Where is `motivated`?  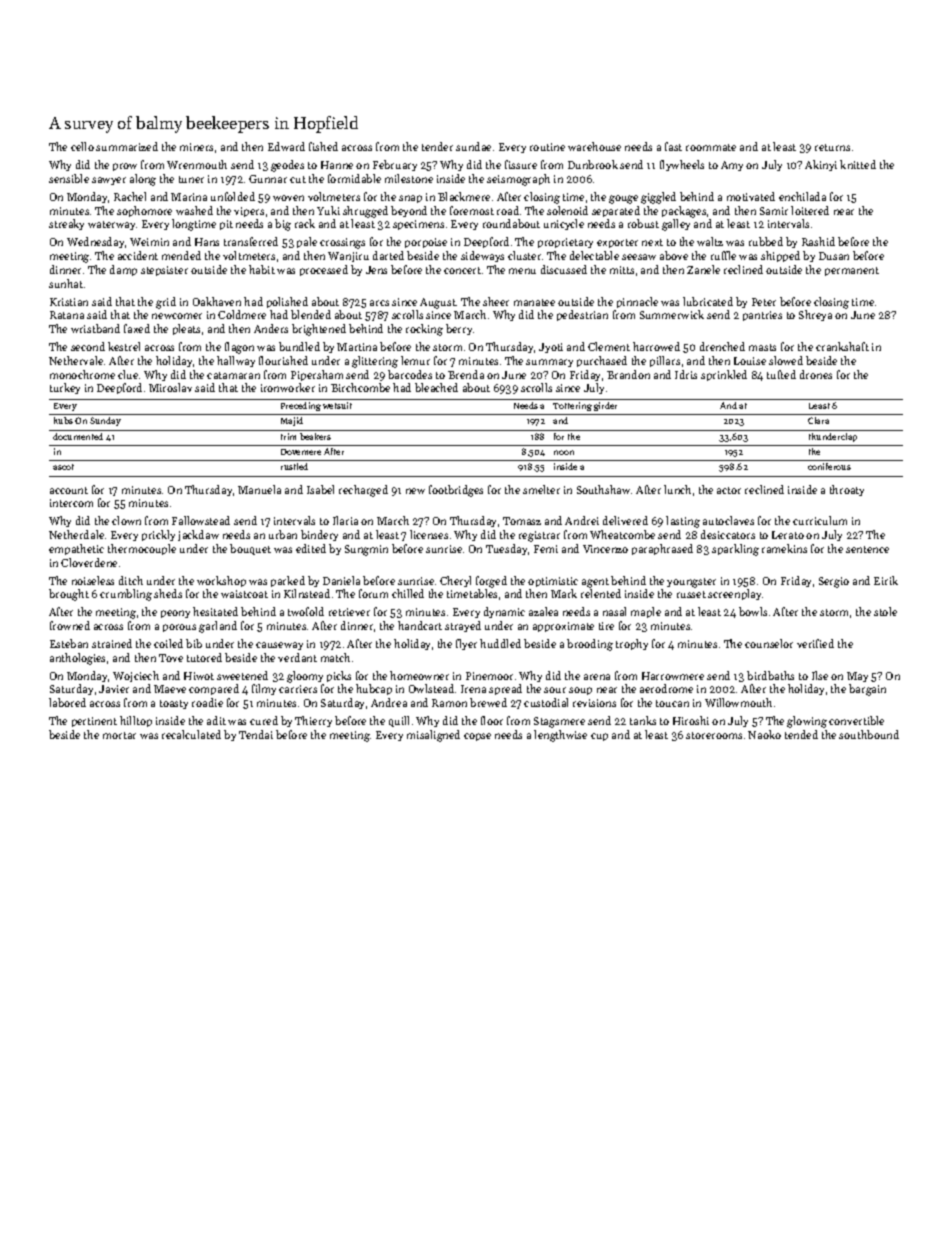 motivated is located at coordinates (751, 196).
